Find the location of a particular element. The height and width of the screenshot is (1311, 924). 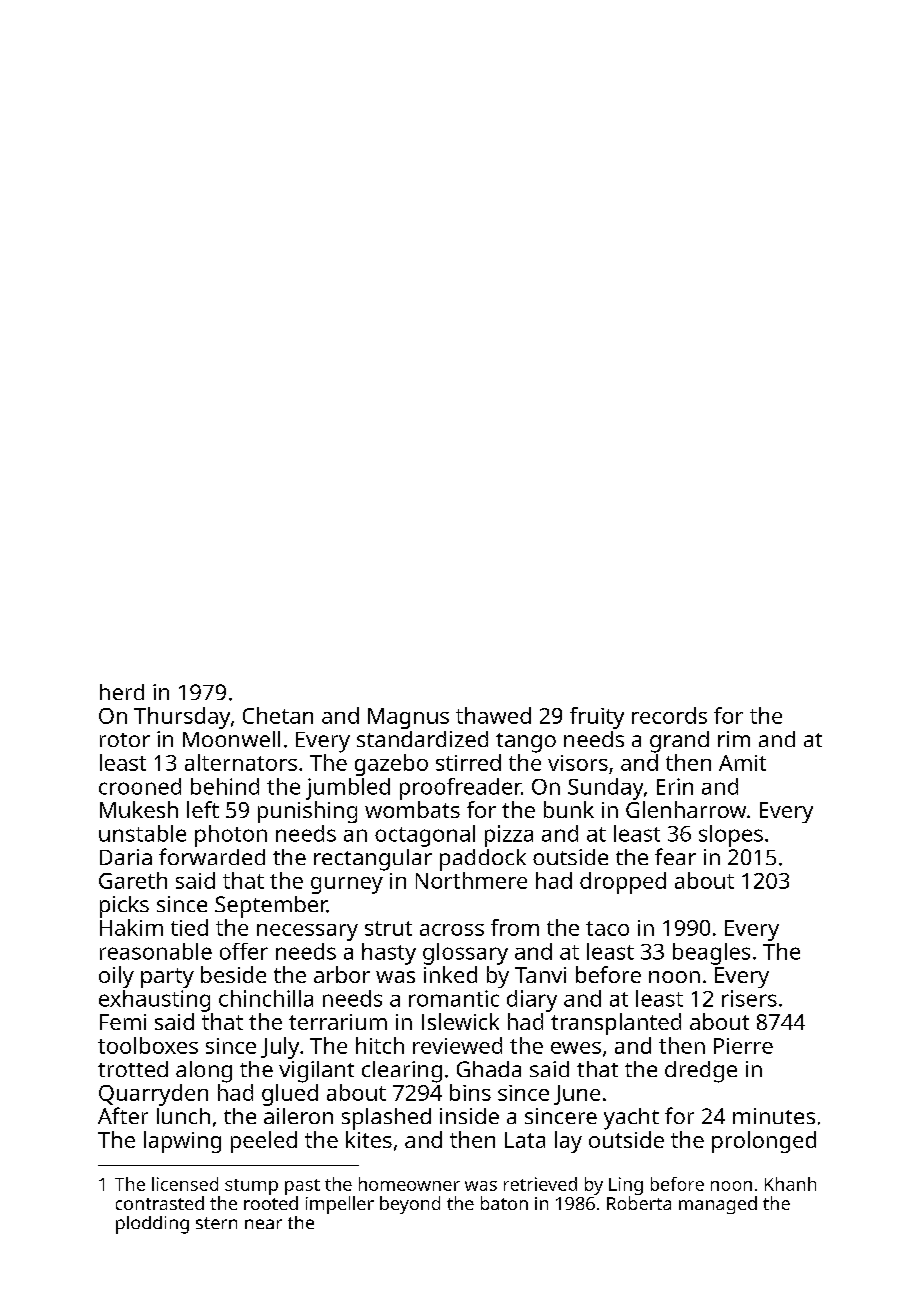

records is located at coordinates (669, 715).
